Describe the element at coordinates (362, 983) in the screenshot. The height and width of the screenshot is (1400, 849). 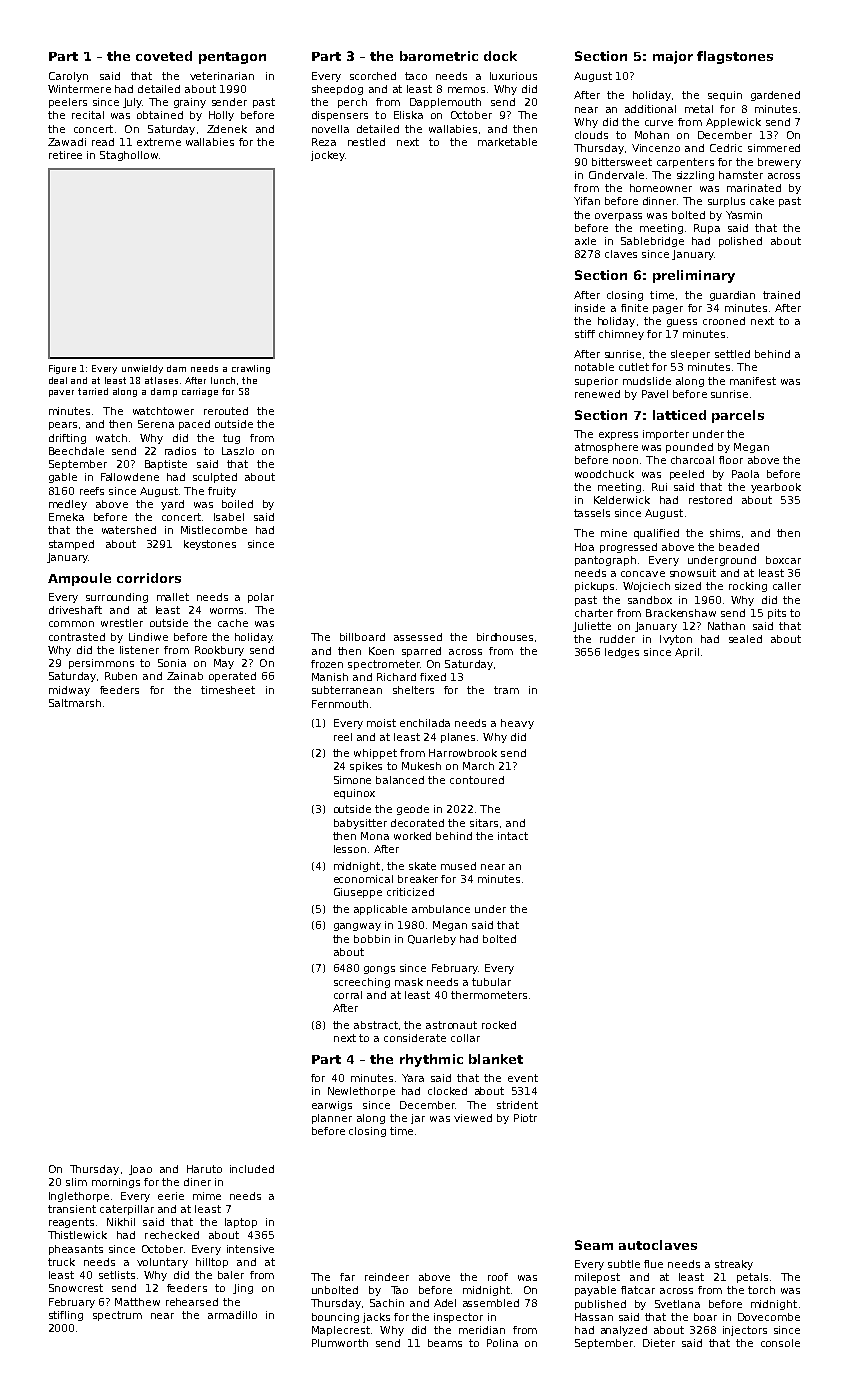
I see `screeching` at that location.
